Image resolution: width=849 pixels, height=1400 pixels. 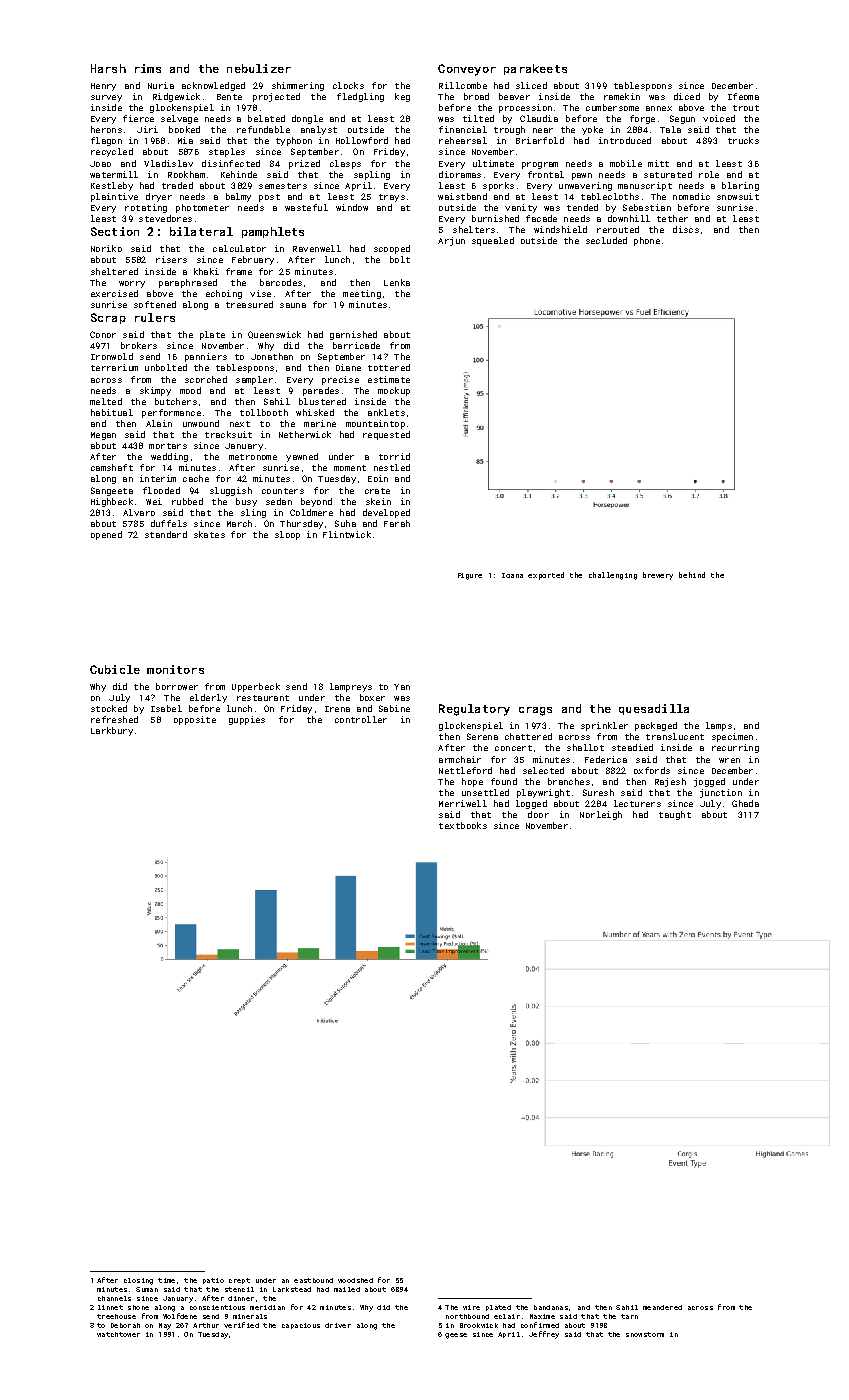 What do you see at coordinates (569, 781) in the screenshot?
I see `branches` at bounding box center [569, 781].
